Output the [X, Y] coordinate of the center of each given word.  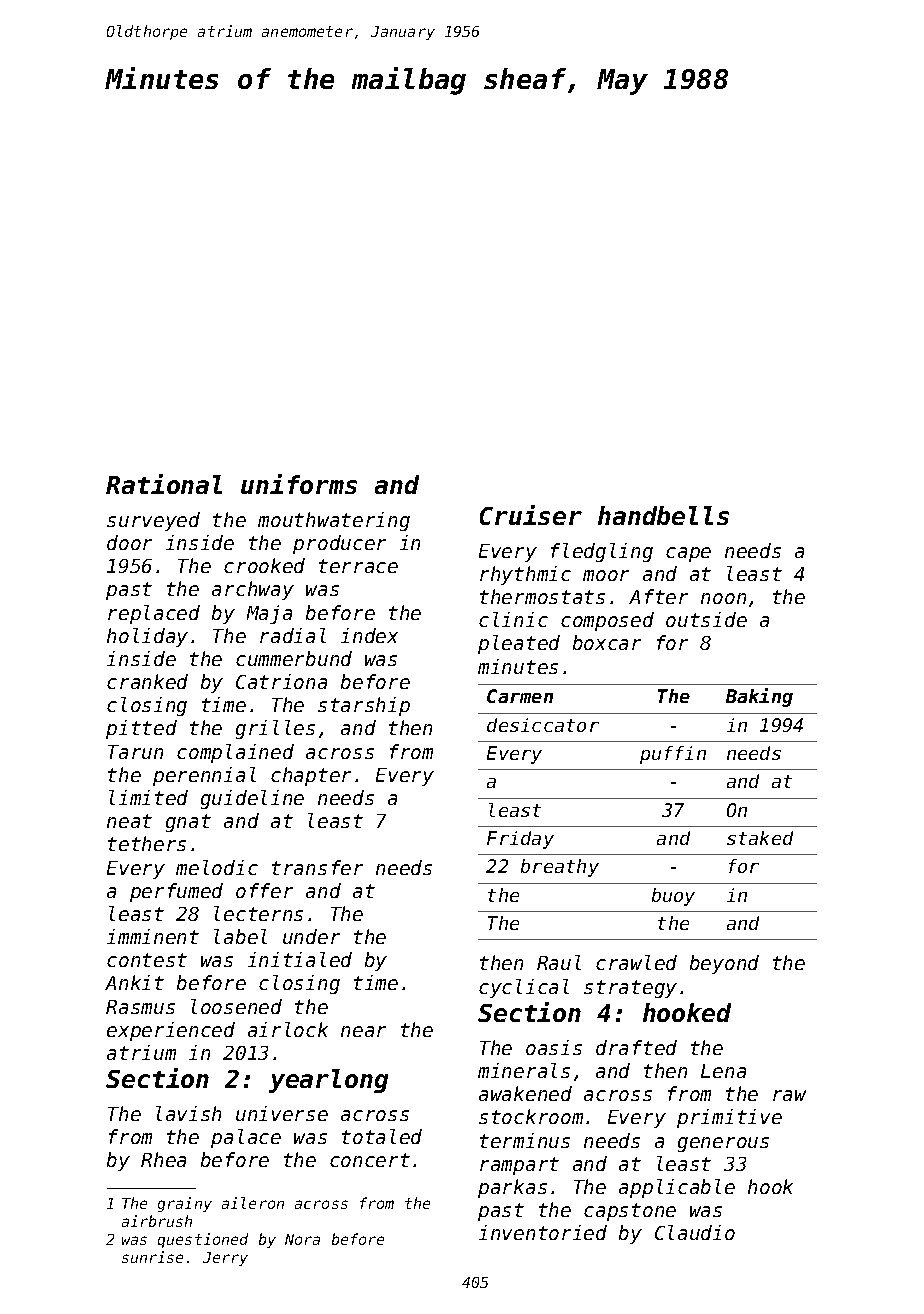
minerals [524, 1070]
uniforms [299, 484]
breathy [560, 868]
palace [246, 1138]
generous [723, 1144]
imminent [153, 936]
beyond [724, 964]
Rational [164, 484]
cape [688, 554]
